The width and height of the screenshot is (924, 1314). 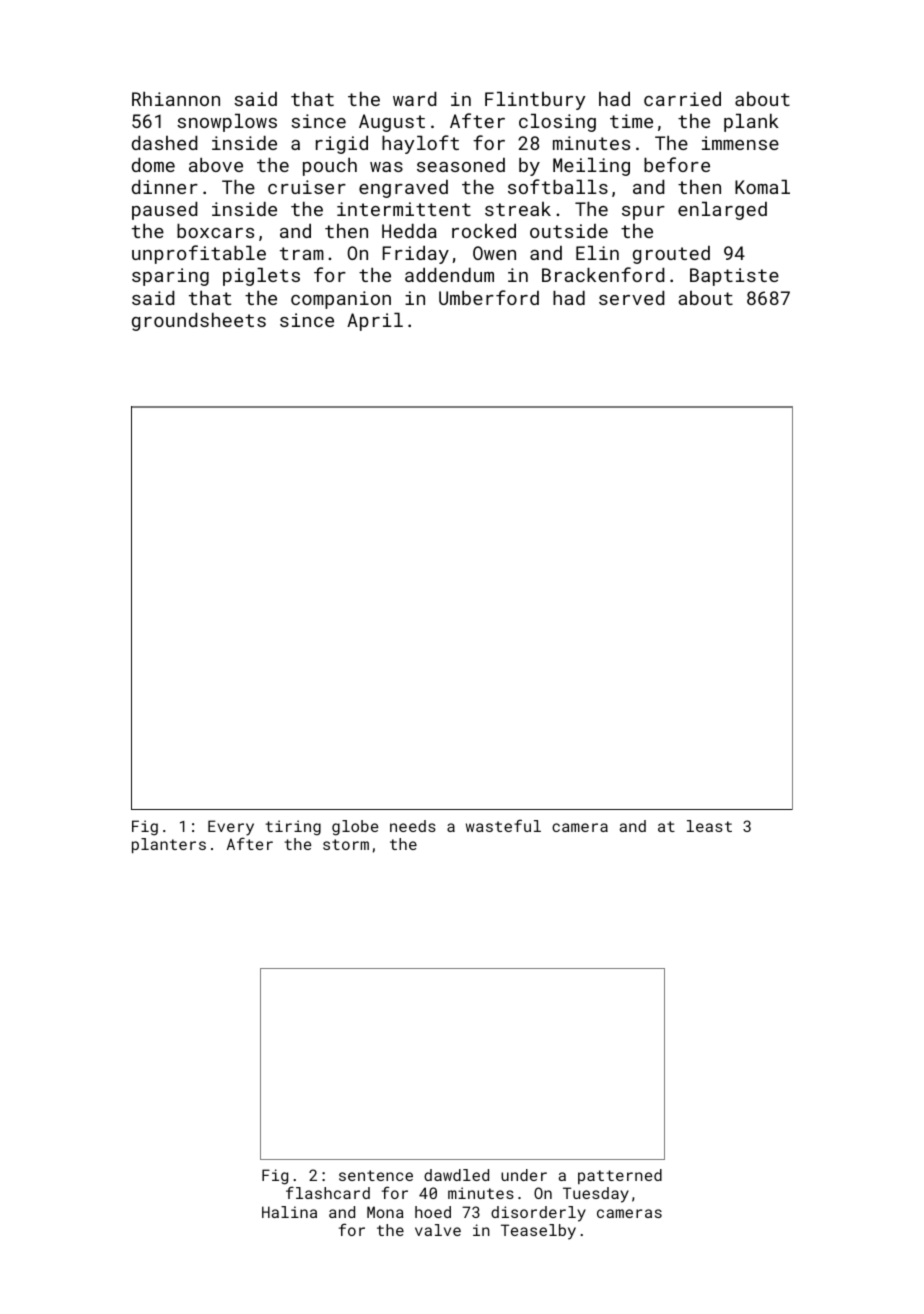 I want to click on sentence, so click(x=376, y=1175).
